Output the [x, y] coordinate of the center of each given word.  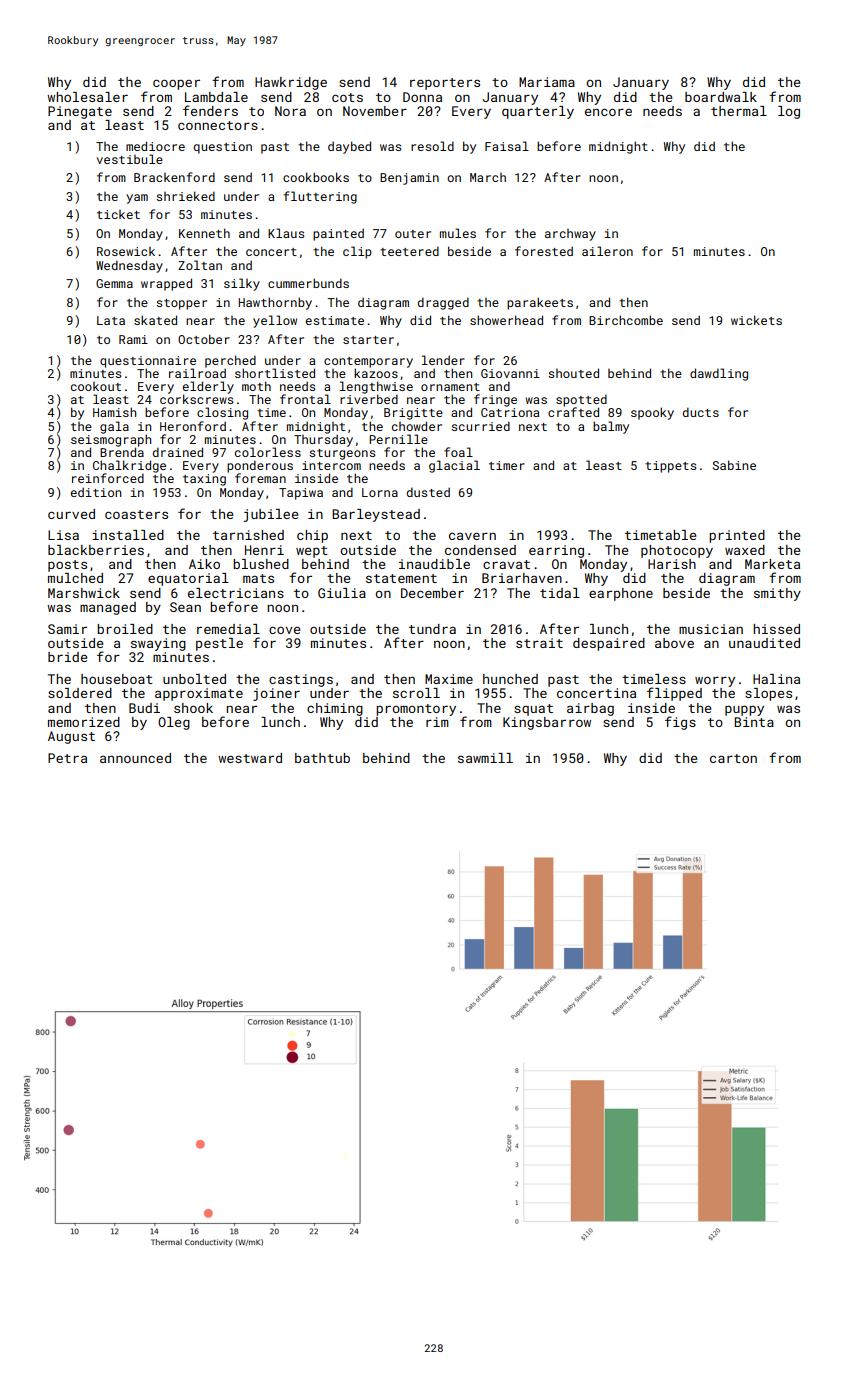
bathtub [322, 758]
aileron [607, 251]
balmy [611, 427]
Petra [67, 758]
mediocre [155, 146]
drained [178, 452]
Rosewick [126, 251]
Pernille [398, 439]
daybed [349, 147]
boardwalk [721, 97]
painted [338, 234]
